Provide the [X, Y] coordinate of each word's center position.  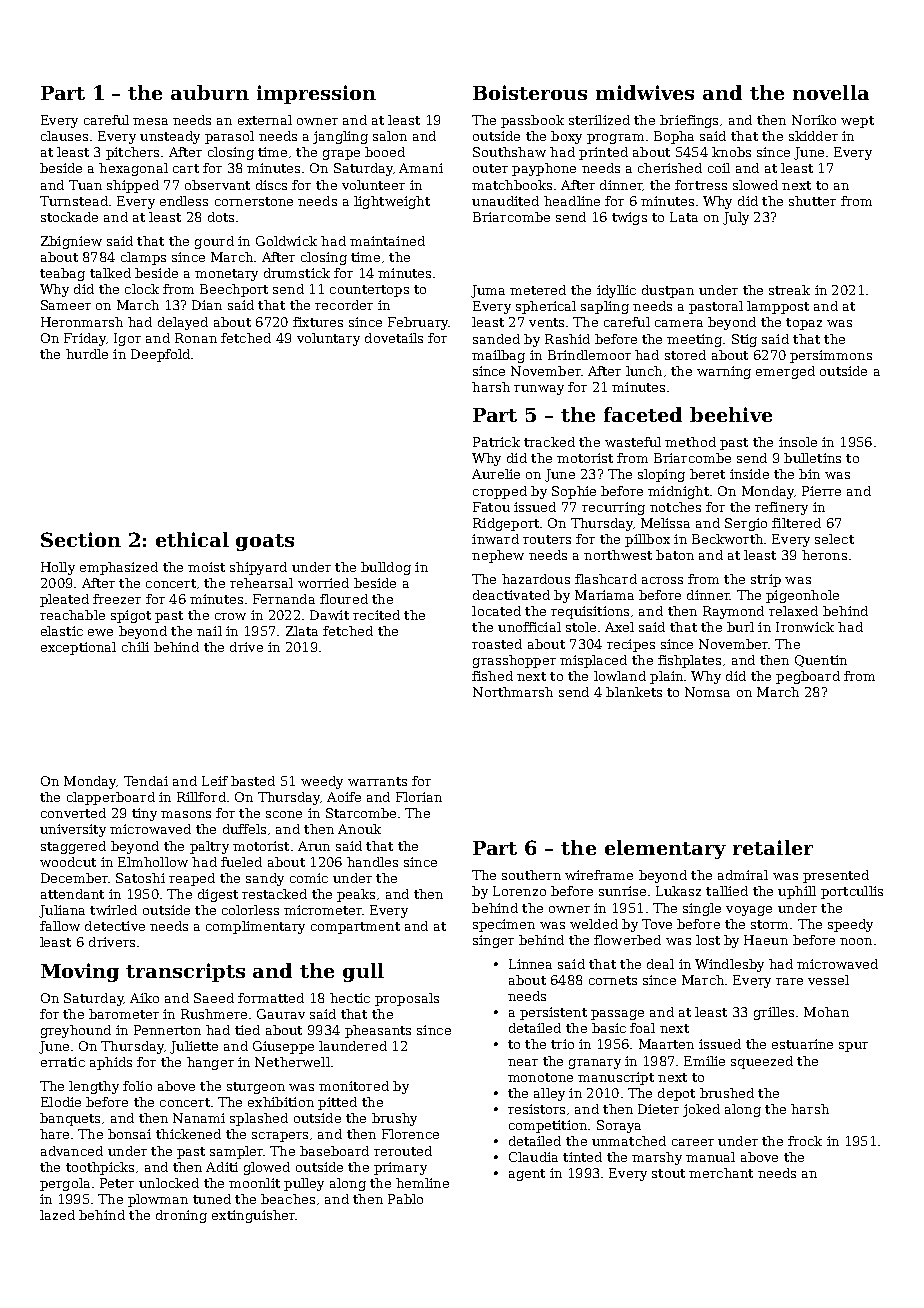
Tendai [146, 781]
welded [594, 924]
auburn [210, 92]
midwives [645, 92]
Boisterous [530, 92]
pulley [304, 1184]
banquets [70, 1119]
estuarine [802, 1044]
